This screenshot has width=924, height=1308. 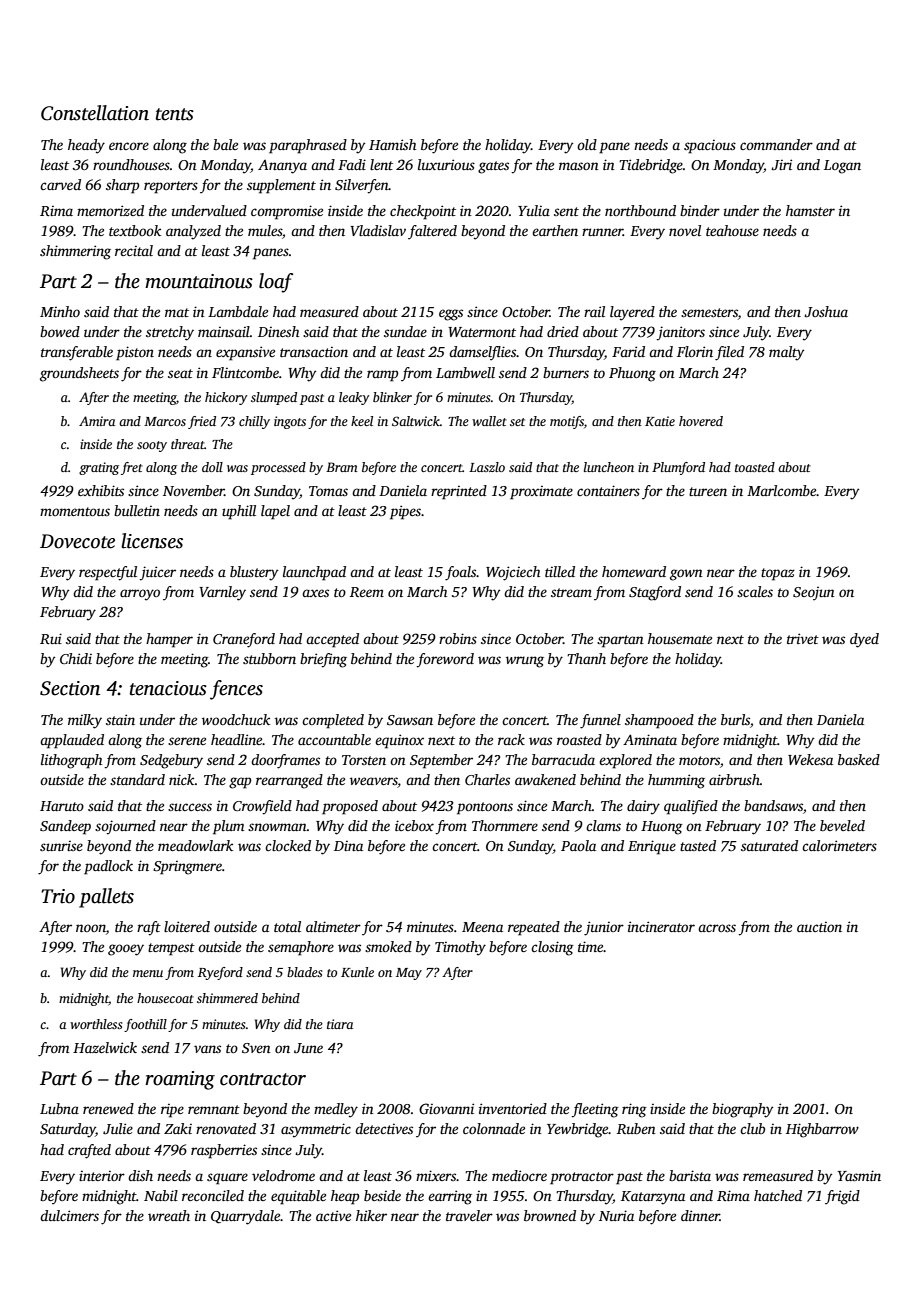 I want to click on traveler, so click(x=469, y=1215).
